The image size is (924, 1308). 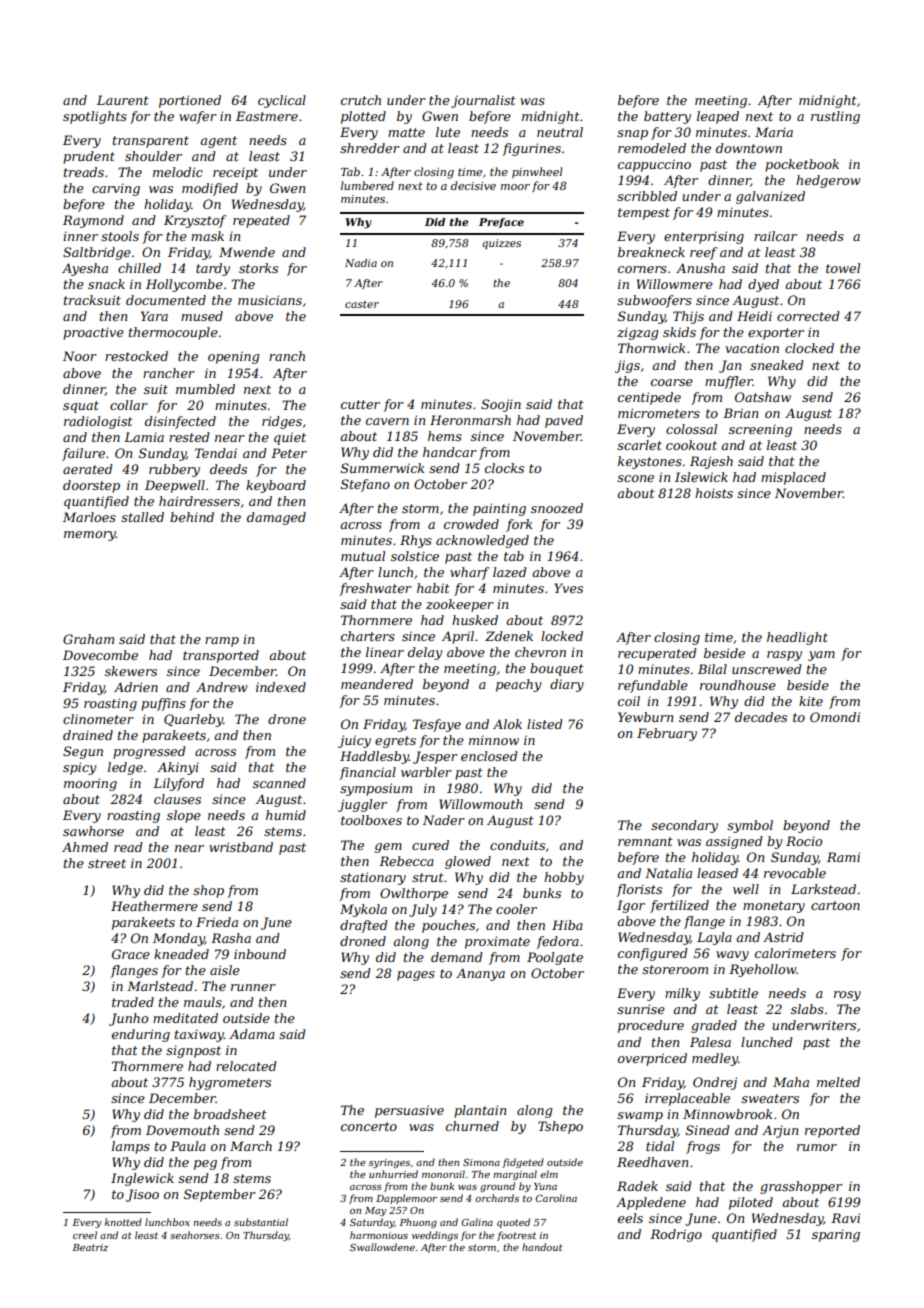 What do you see at coordinates (542, 1247) in the document?
I see `handout` at bounding box center [542, 1247].
